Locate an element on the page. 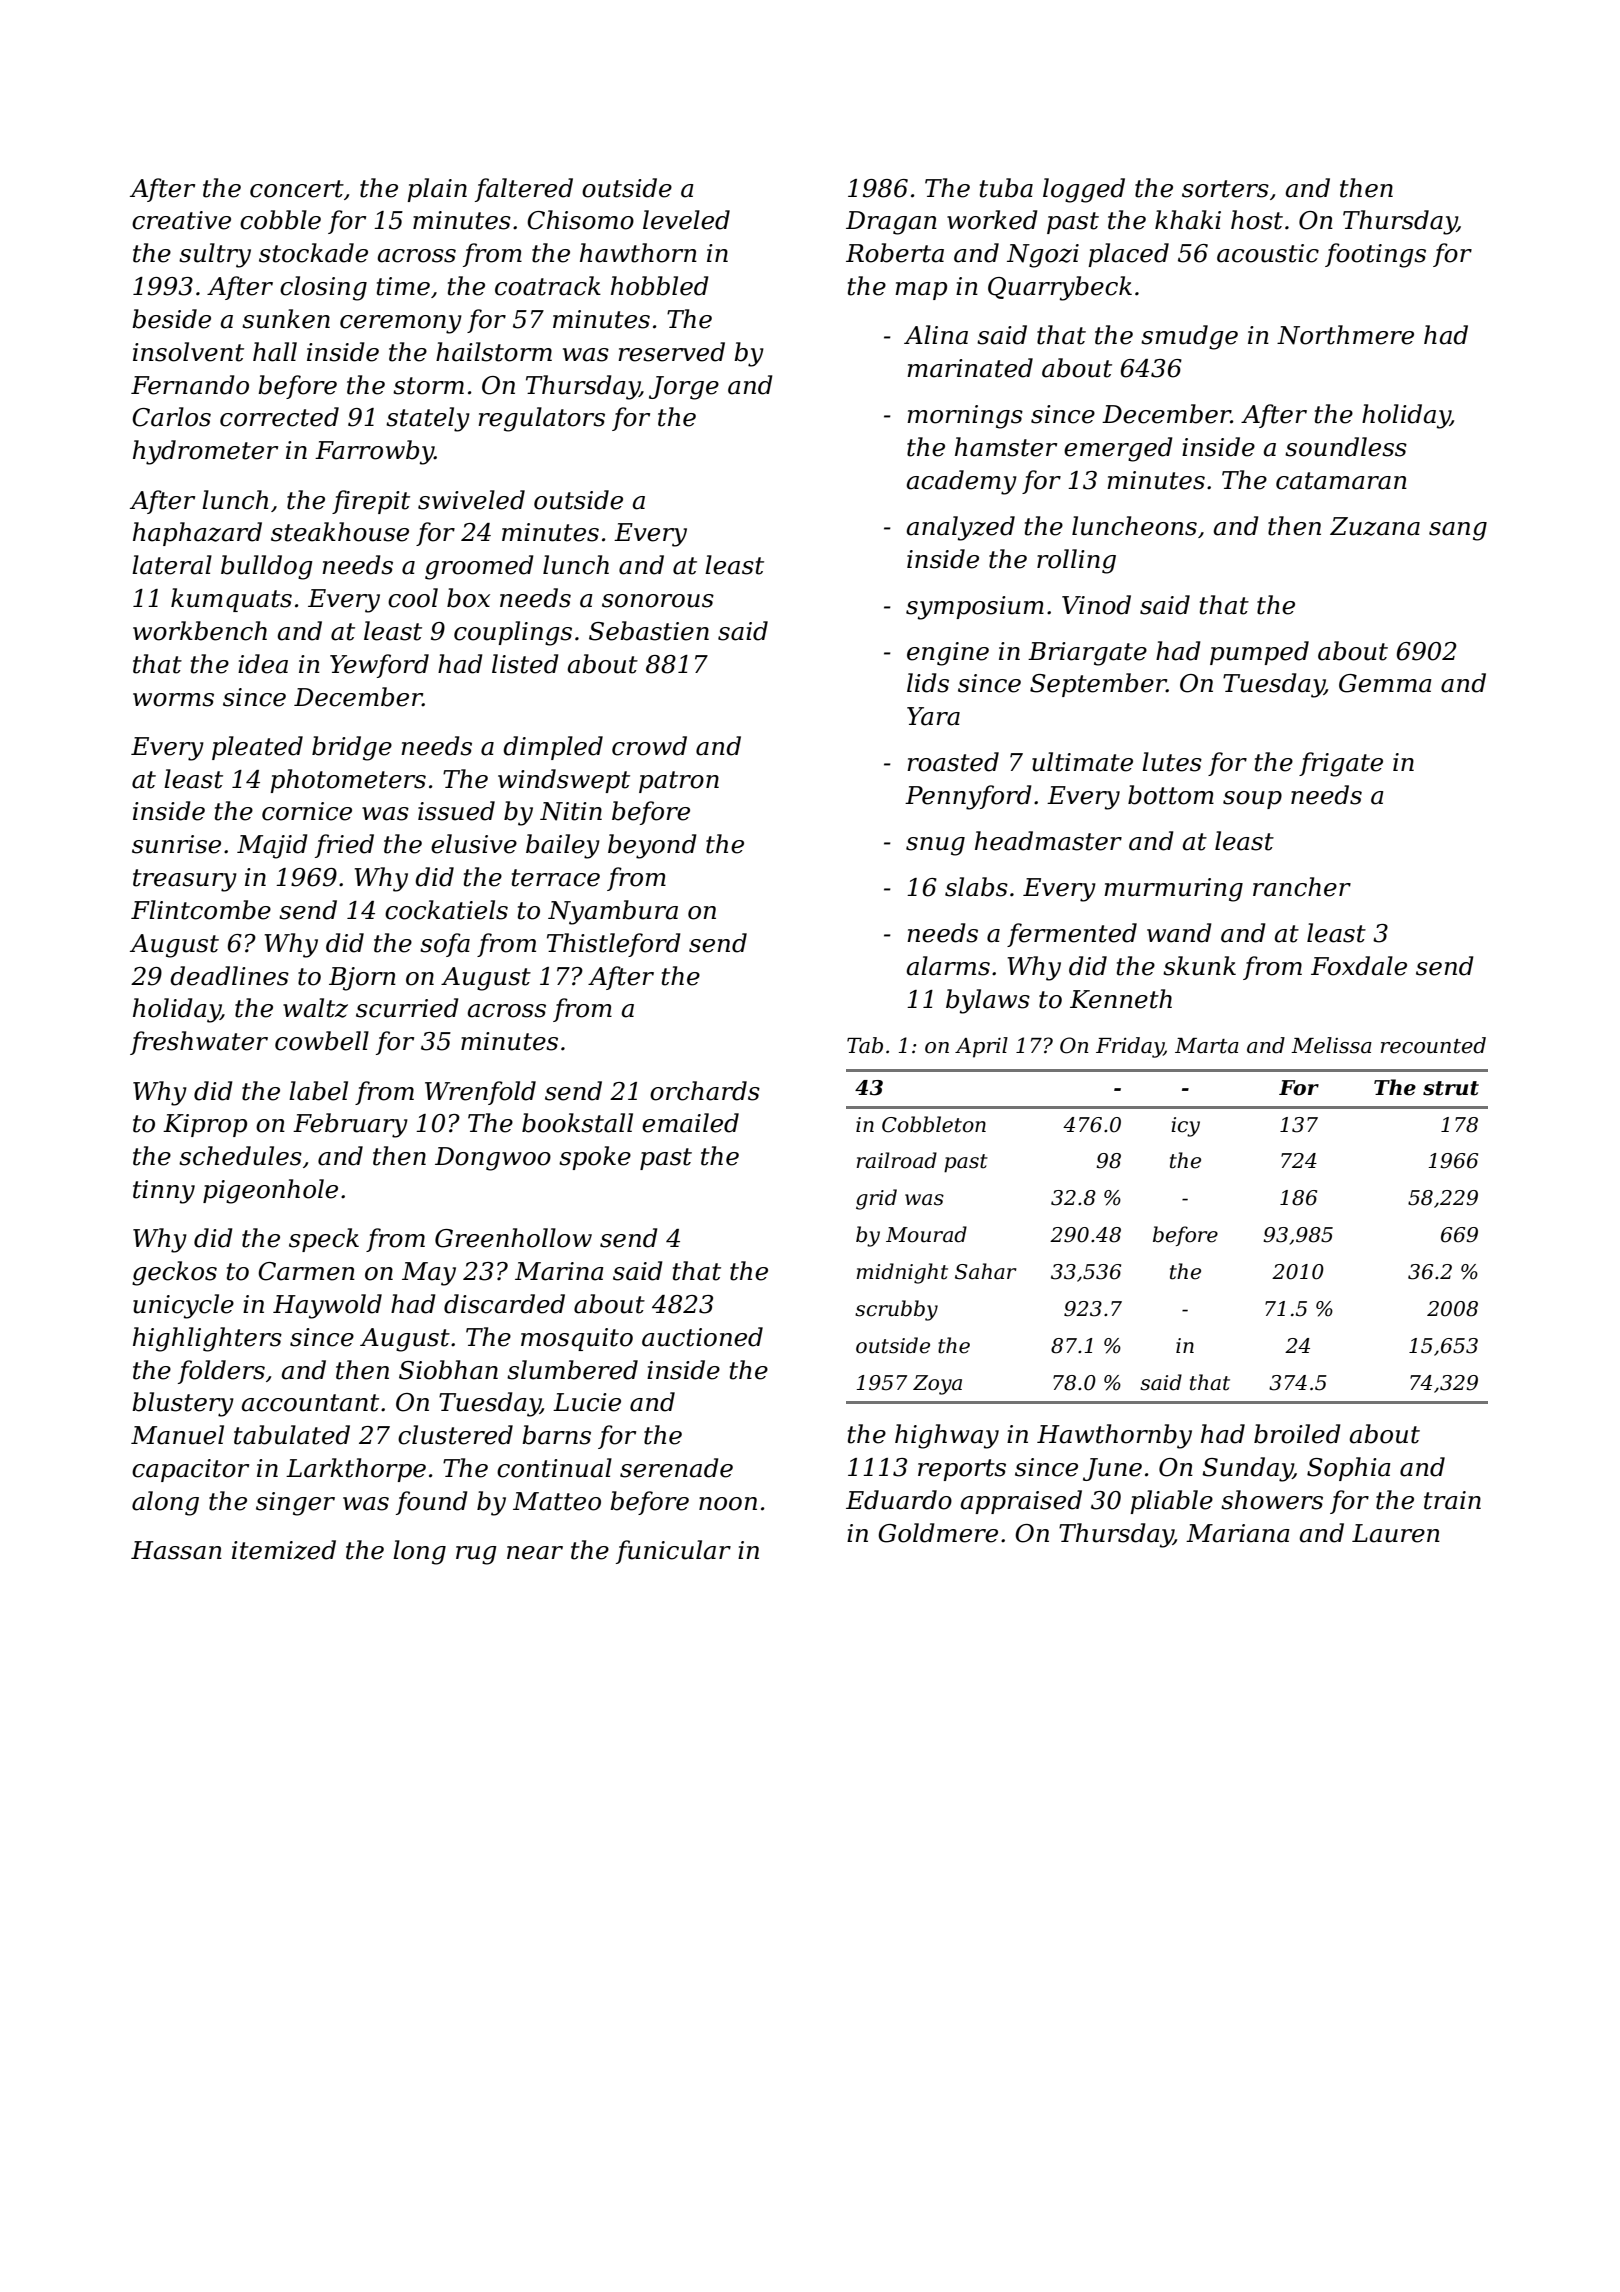 Image resolution: width=1620 pixels, height=2292 pixels. murmuring is located at coordinates (1173, 890).
